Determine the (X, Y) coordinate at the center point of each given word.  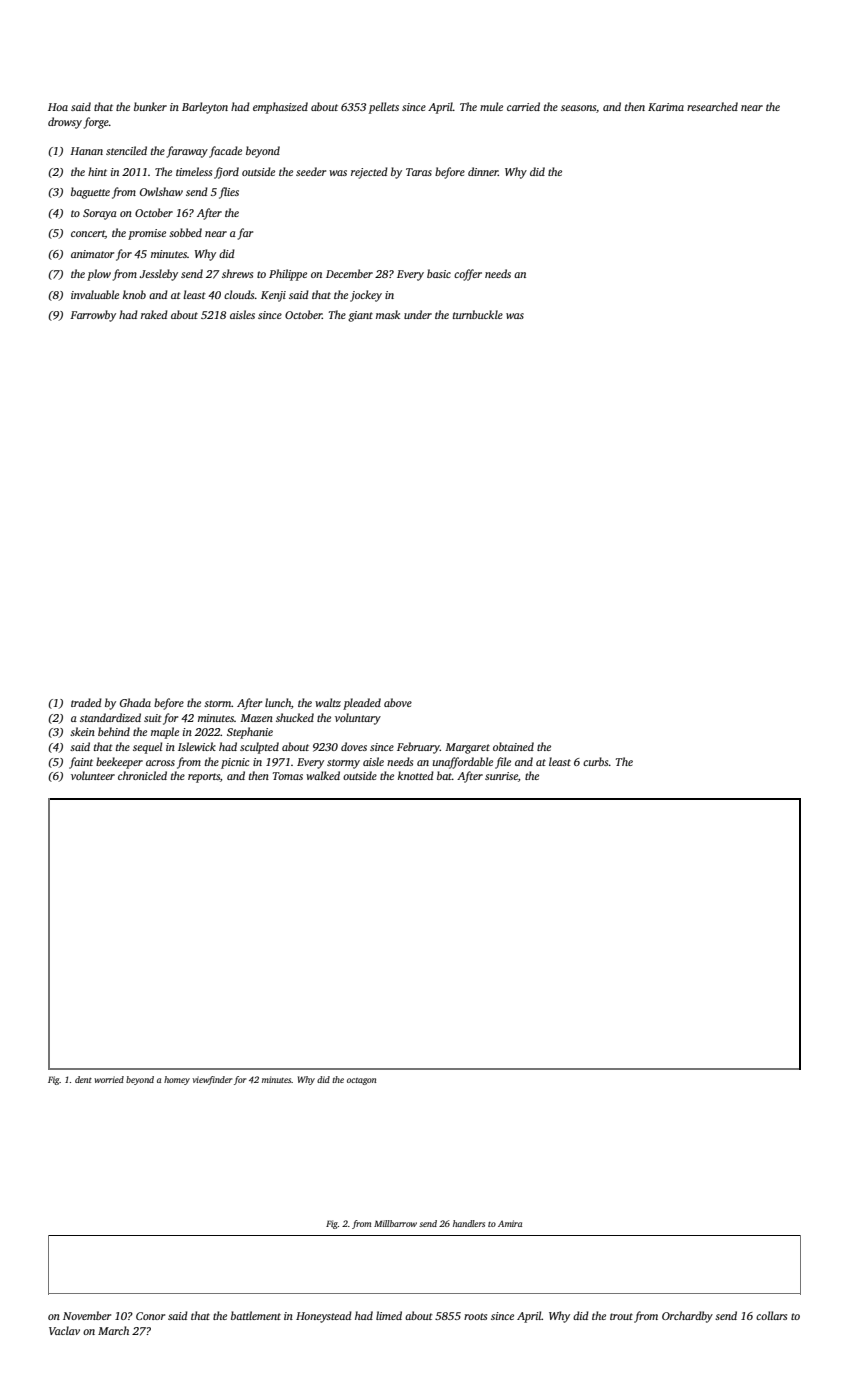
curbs (595, 761)
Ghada (135, 702)
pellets (384, 108)
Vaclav (64, 1330)
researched (712, 106)
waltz (328, 702)
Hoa (58, 107)
